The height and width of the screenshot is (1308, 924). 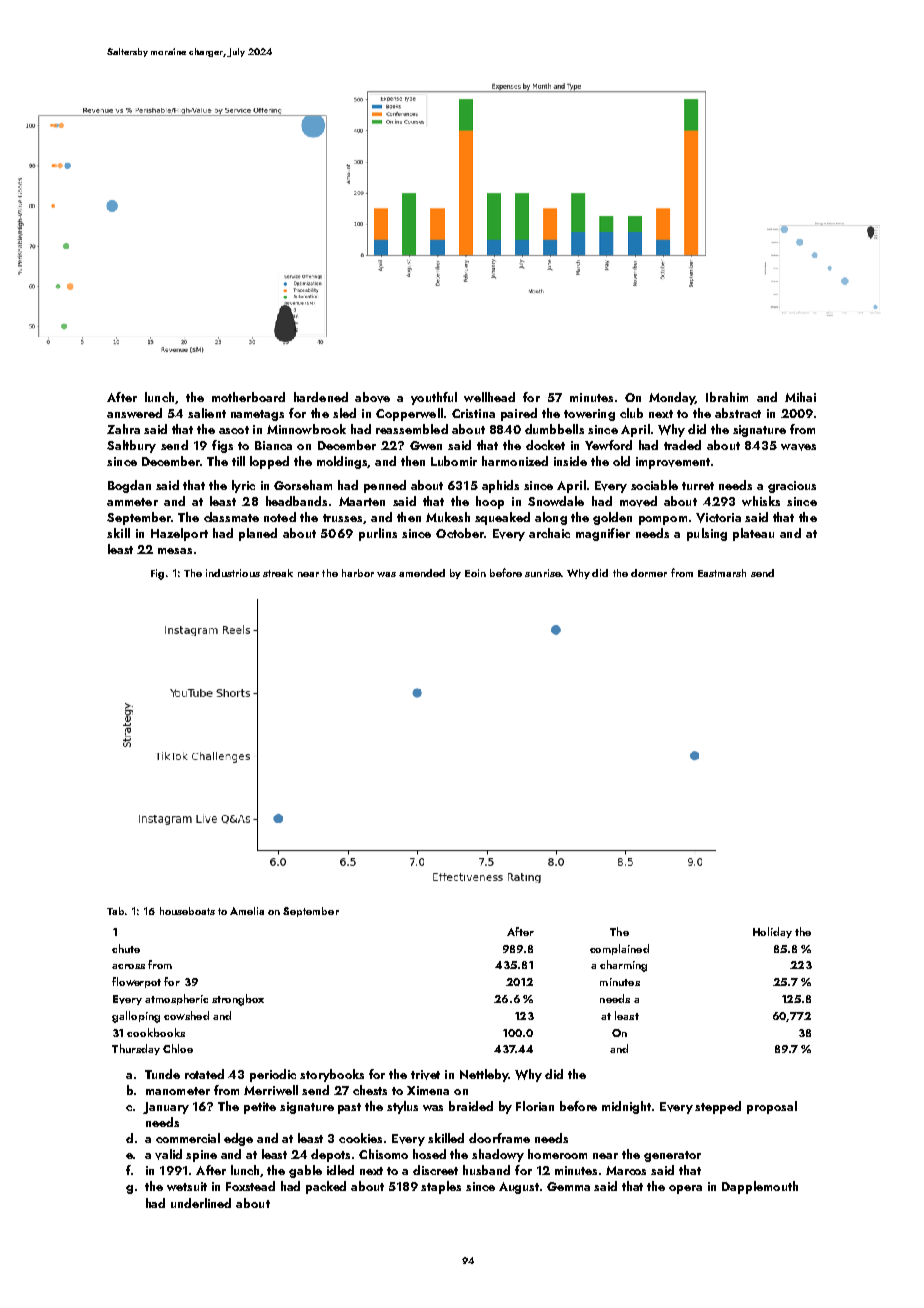 I want to click on Ibrahim, so click(x=727, y=397).
